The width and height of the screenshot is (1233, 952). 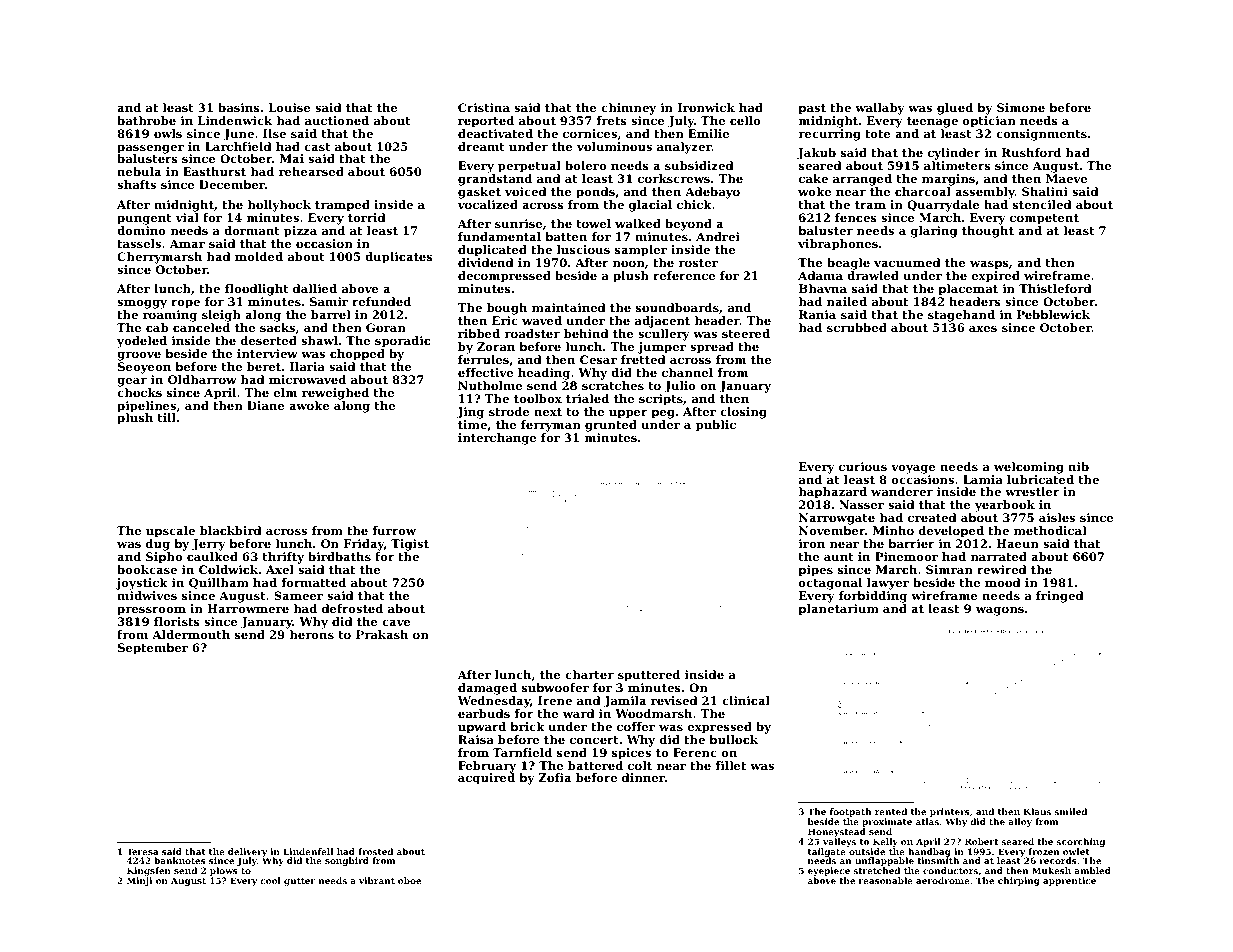 What do you see at coordinates (476, 739) in the screenshot?
I see `Raisa` at bounding box center [476, 739].
